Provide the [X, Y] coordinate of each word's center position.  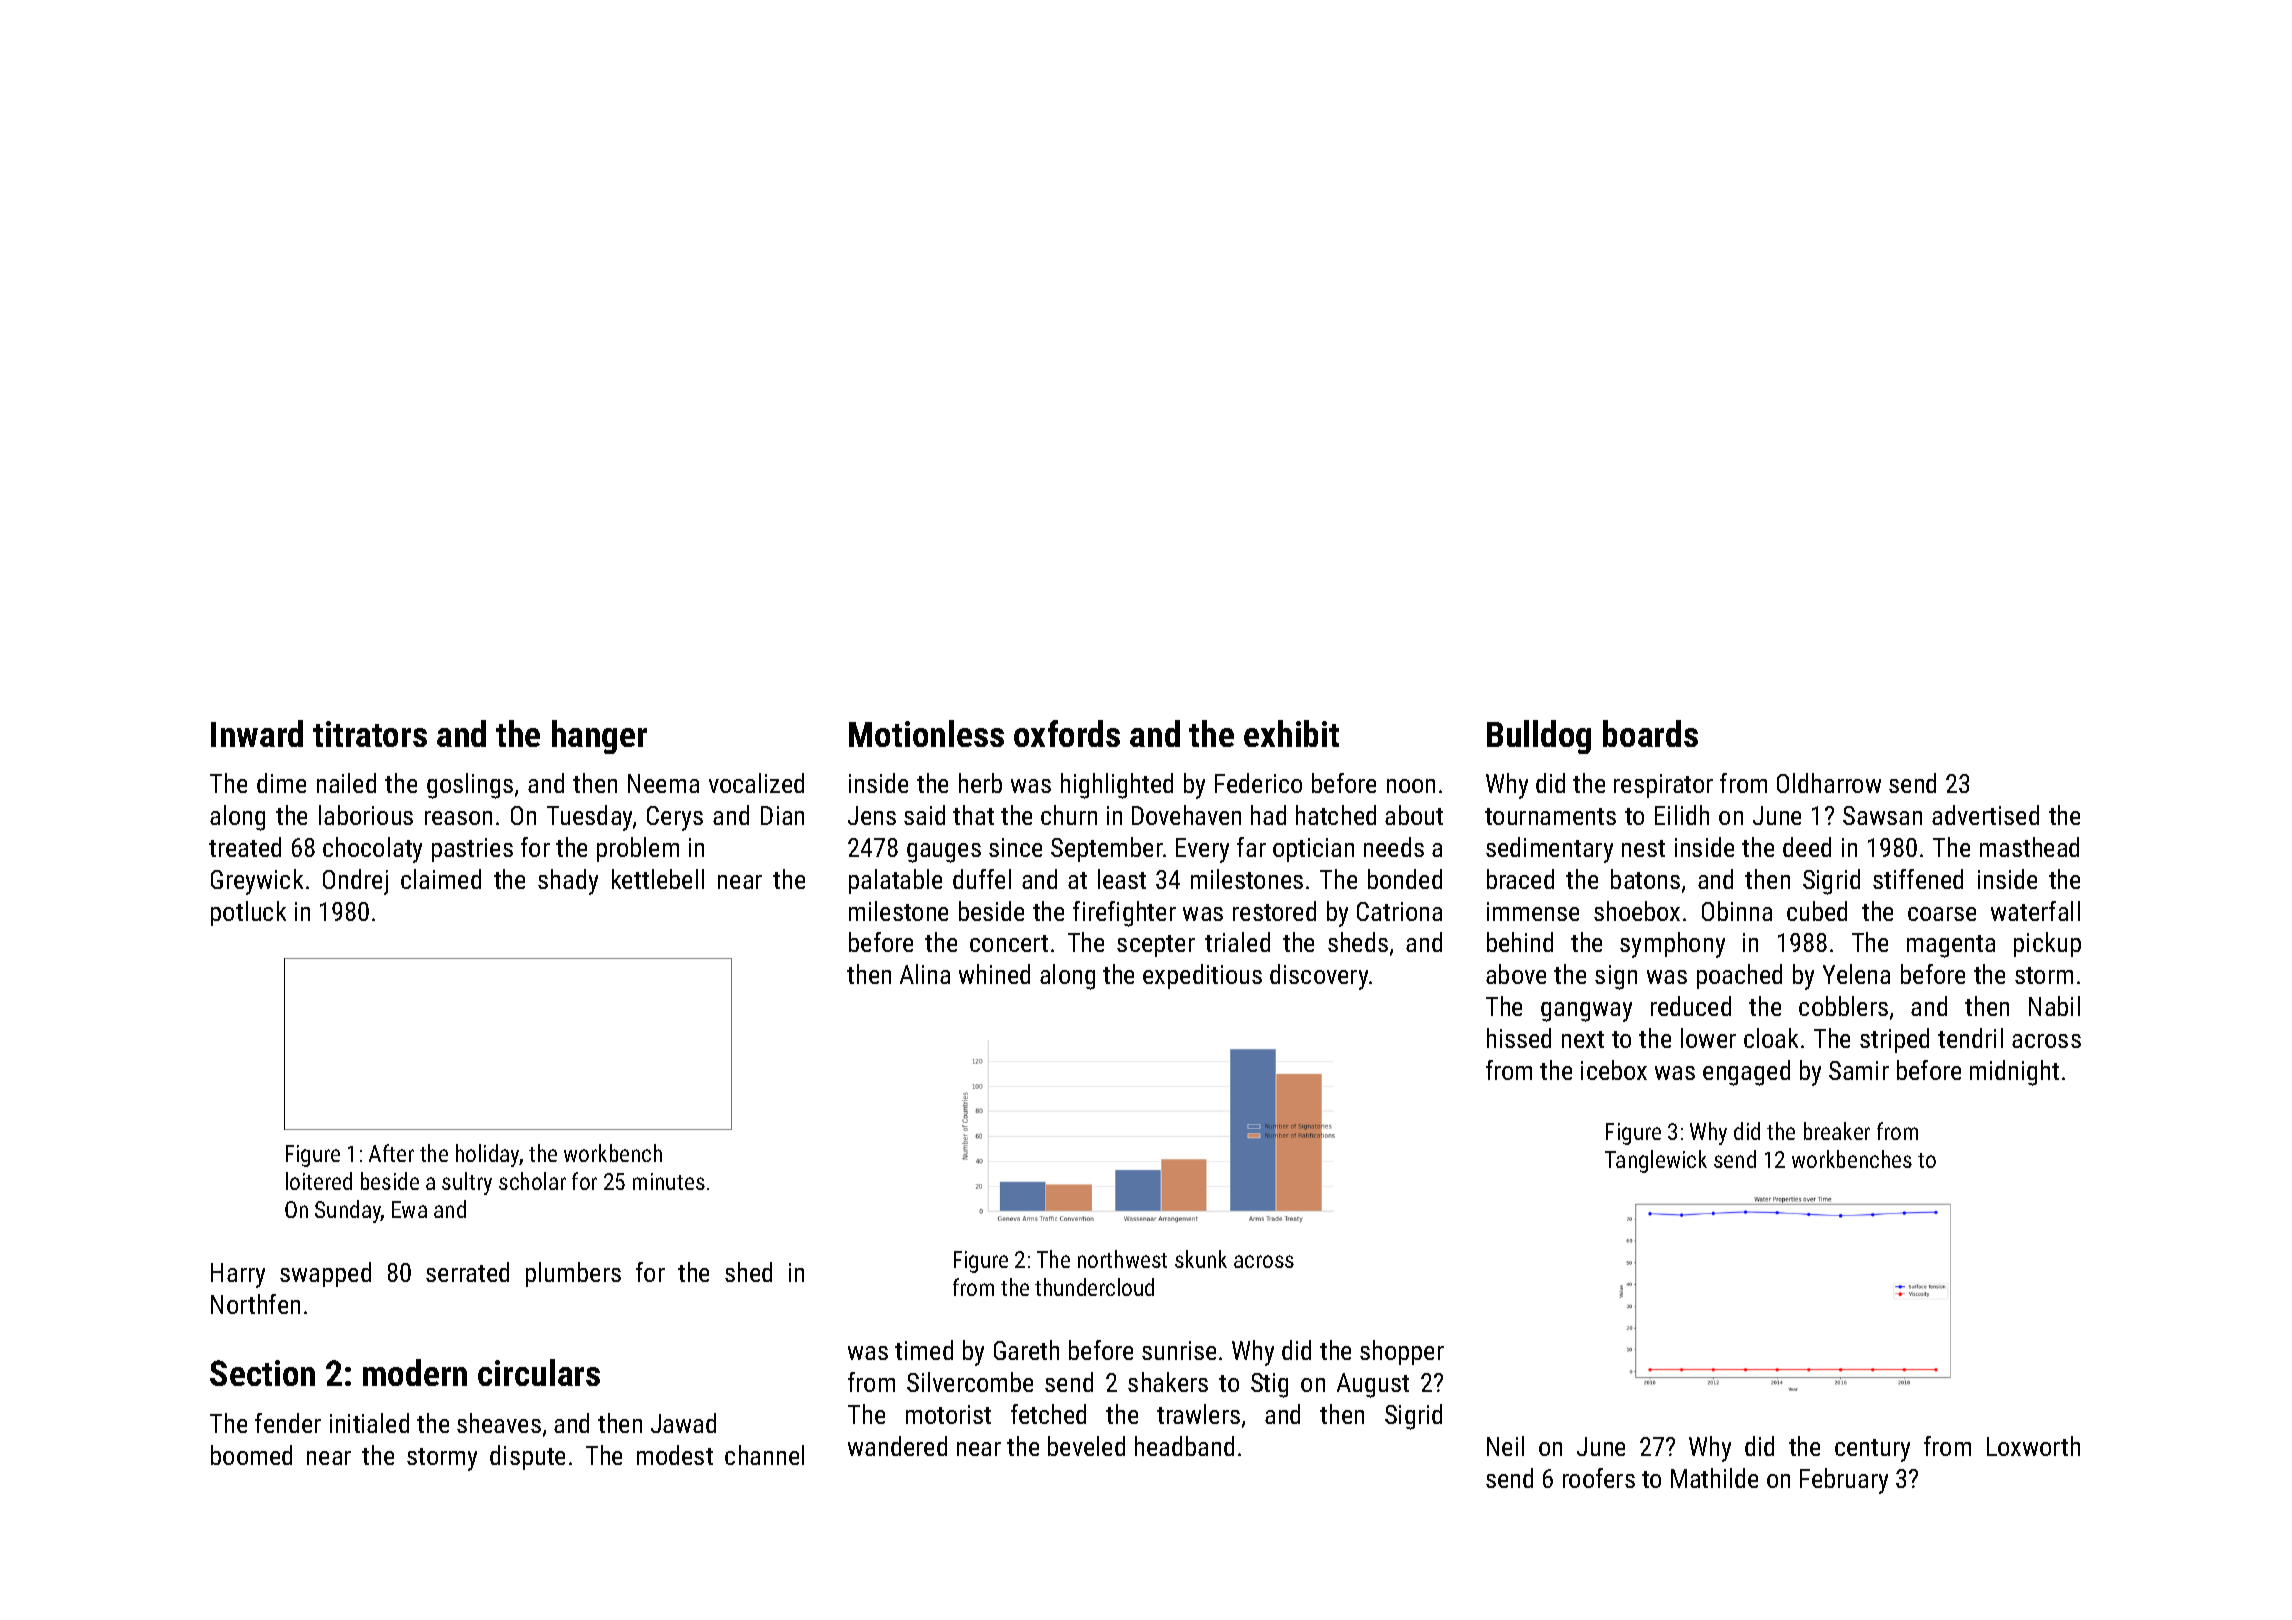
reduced [1691, 1006]
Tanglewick [1656, 1161]
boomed [251, 1455]
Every [1202, 850]
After [391, 1153]
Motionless [926, 733]
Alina [925, 974]
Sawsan [1882, 815]
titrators [370, 734]
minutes [669, 1181]
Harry [238, 1275]
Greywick [257, 882]
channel [764, 1455]
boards [1650, 733]
